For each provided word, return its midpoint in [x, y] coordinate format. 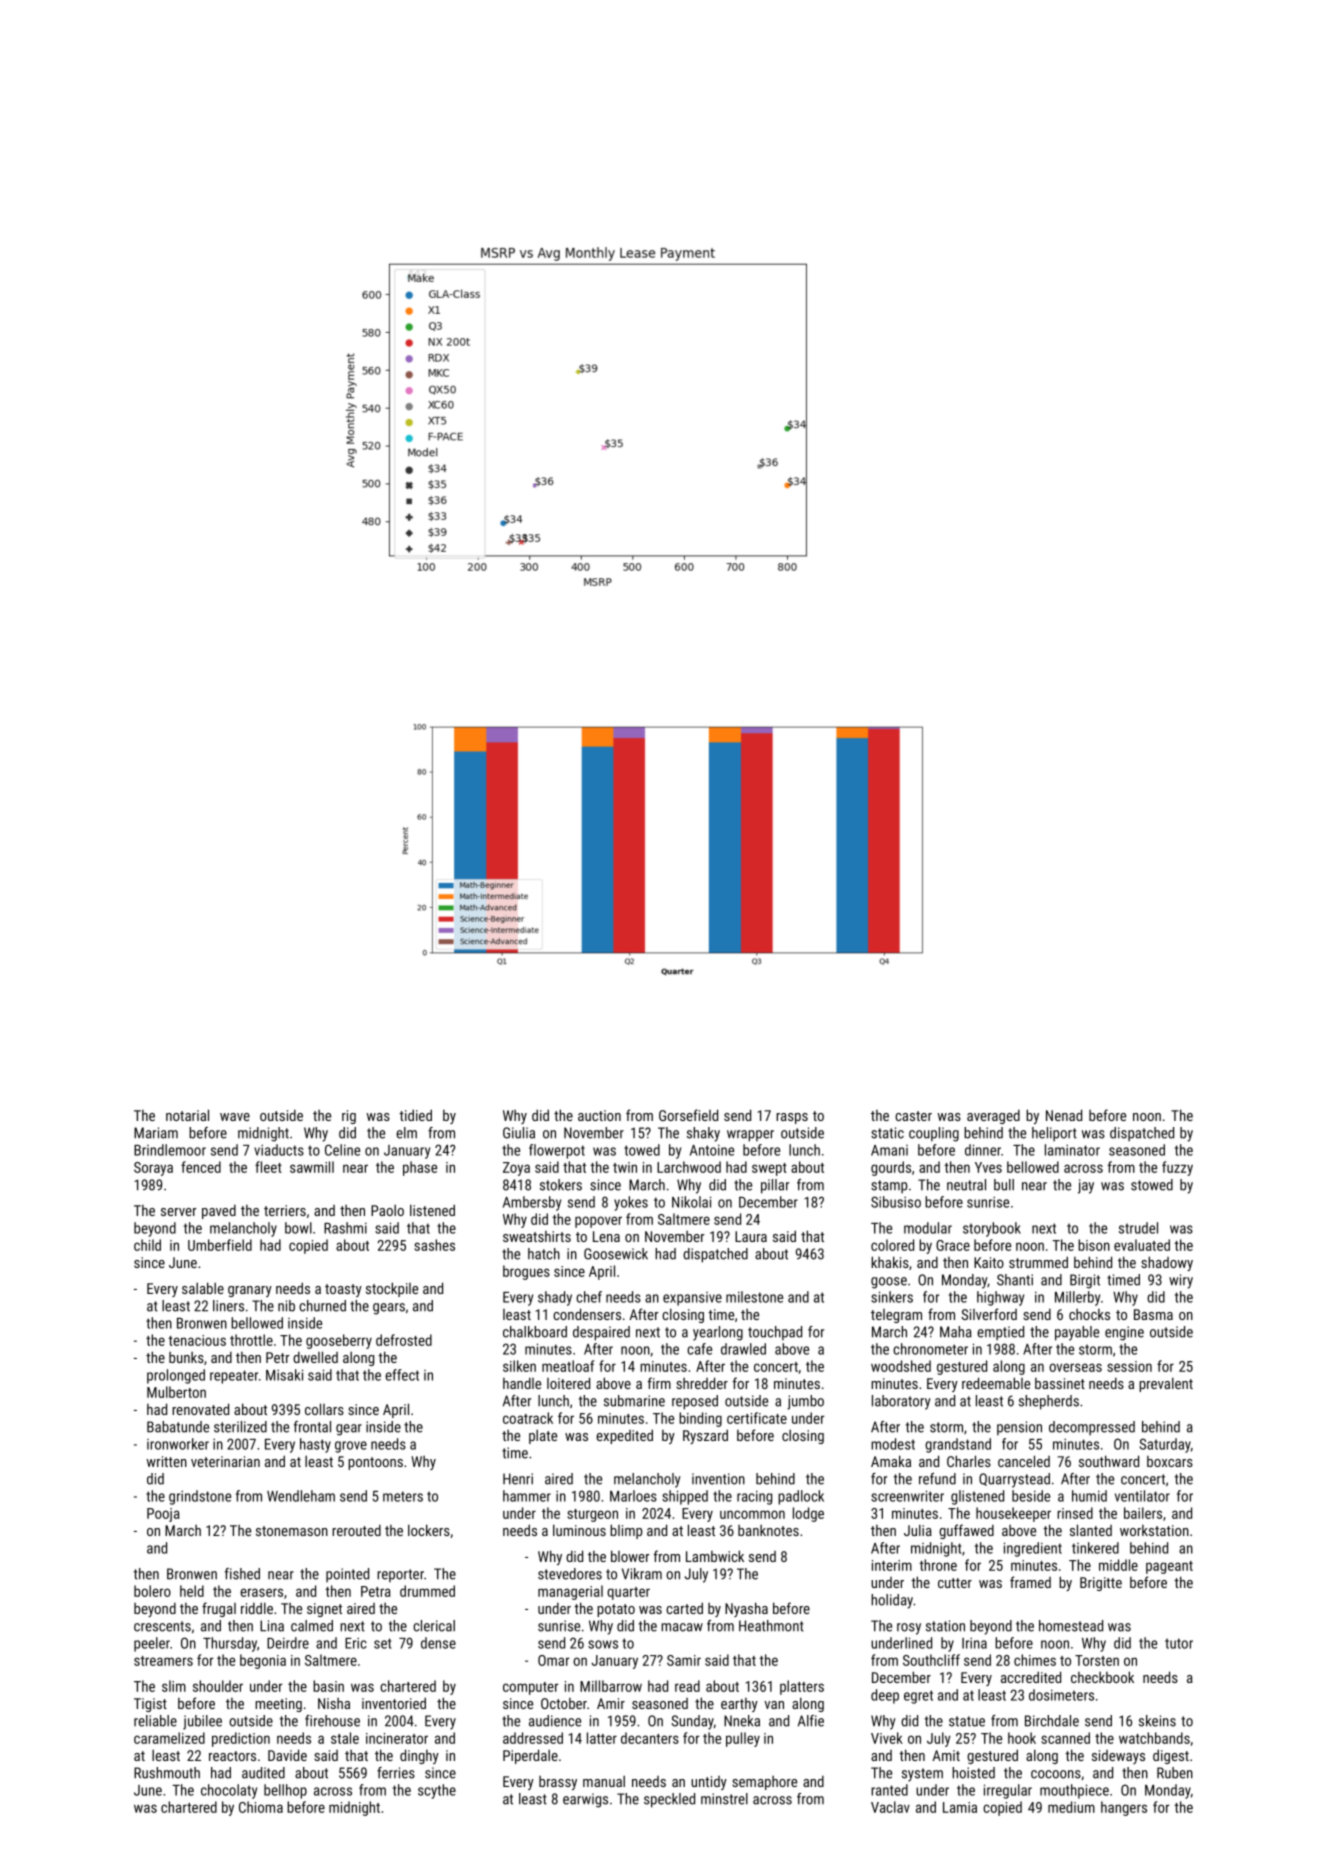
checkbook [1102, 1677]
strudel [1138, 1228]
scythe [437, 1791]
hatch [544, 1254]
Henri [518, 1479]
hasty [315, 1445]
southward [1109, 1461]
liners [228, 1306]
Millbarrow [611, 1686]
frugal [219, 1609]
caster [913, 1116]
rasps [792, 1118]
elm [406, 1133]
